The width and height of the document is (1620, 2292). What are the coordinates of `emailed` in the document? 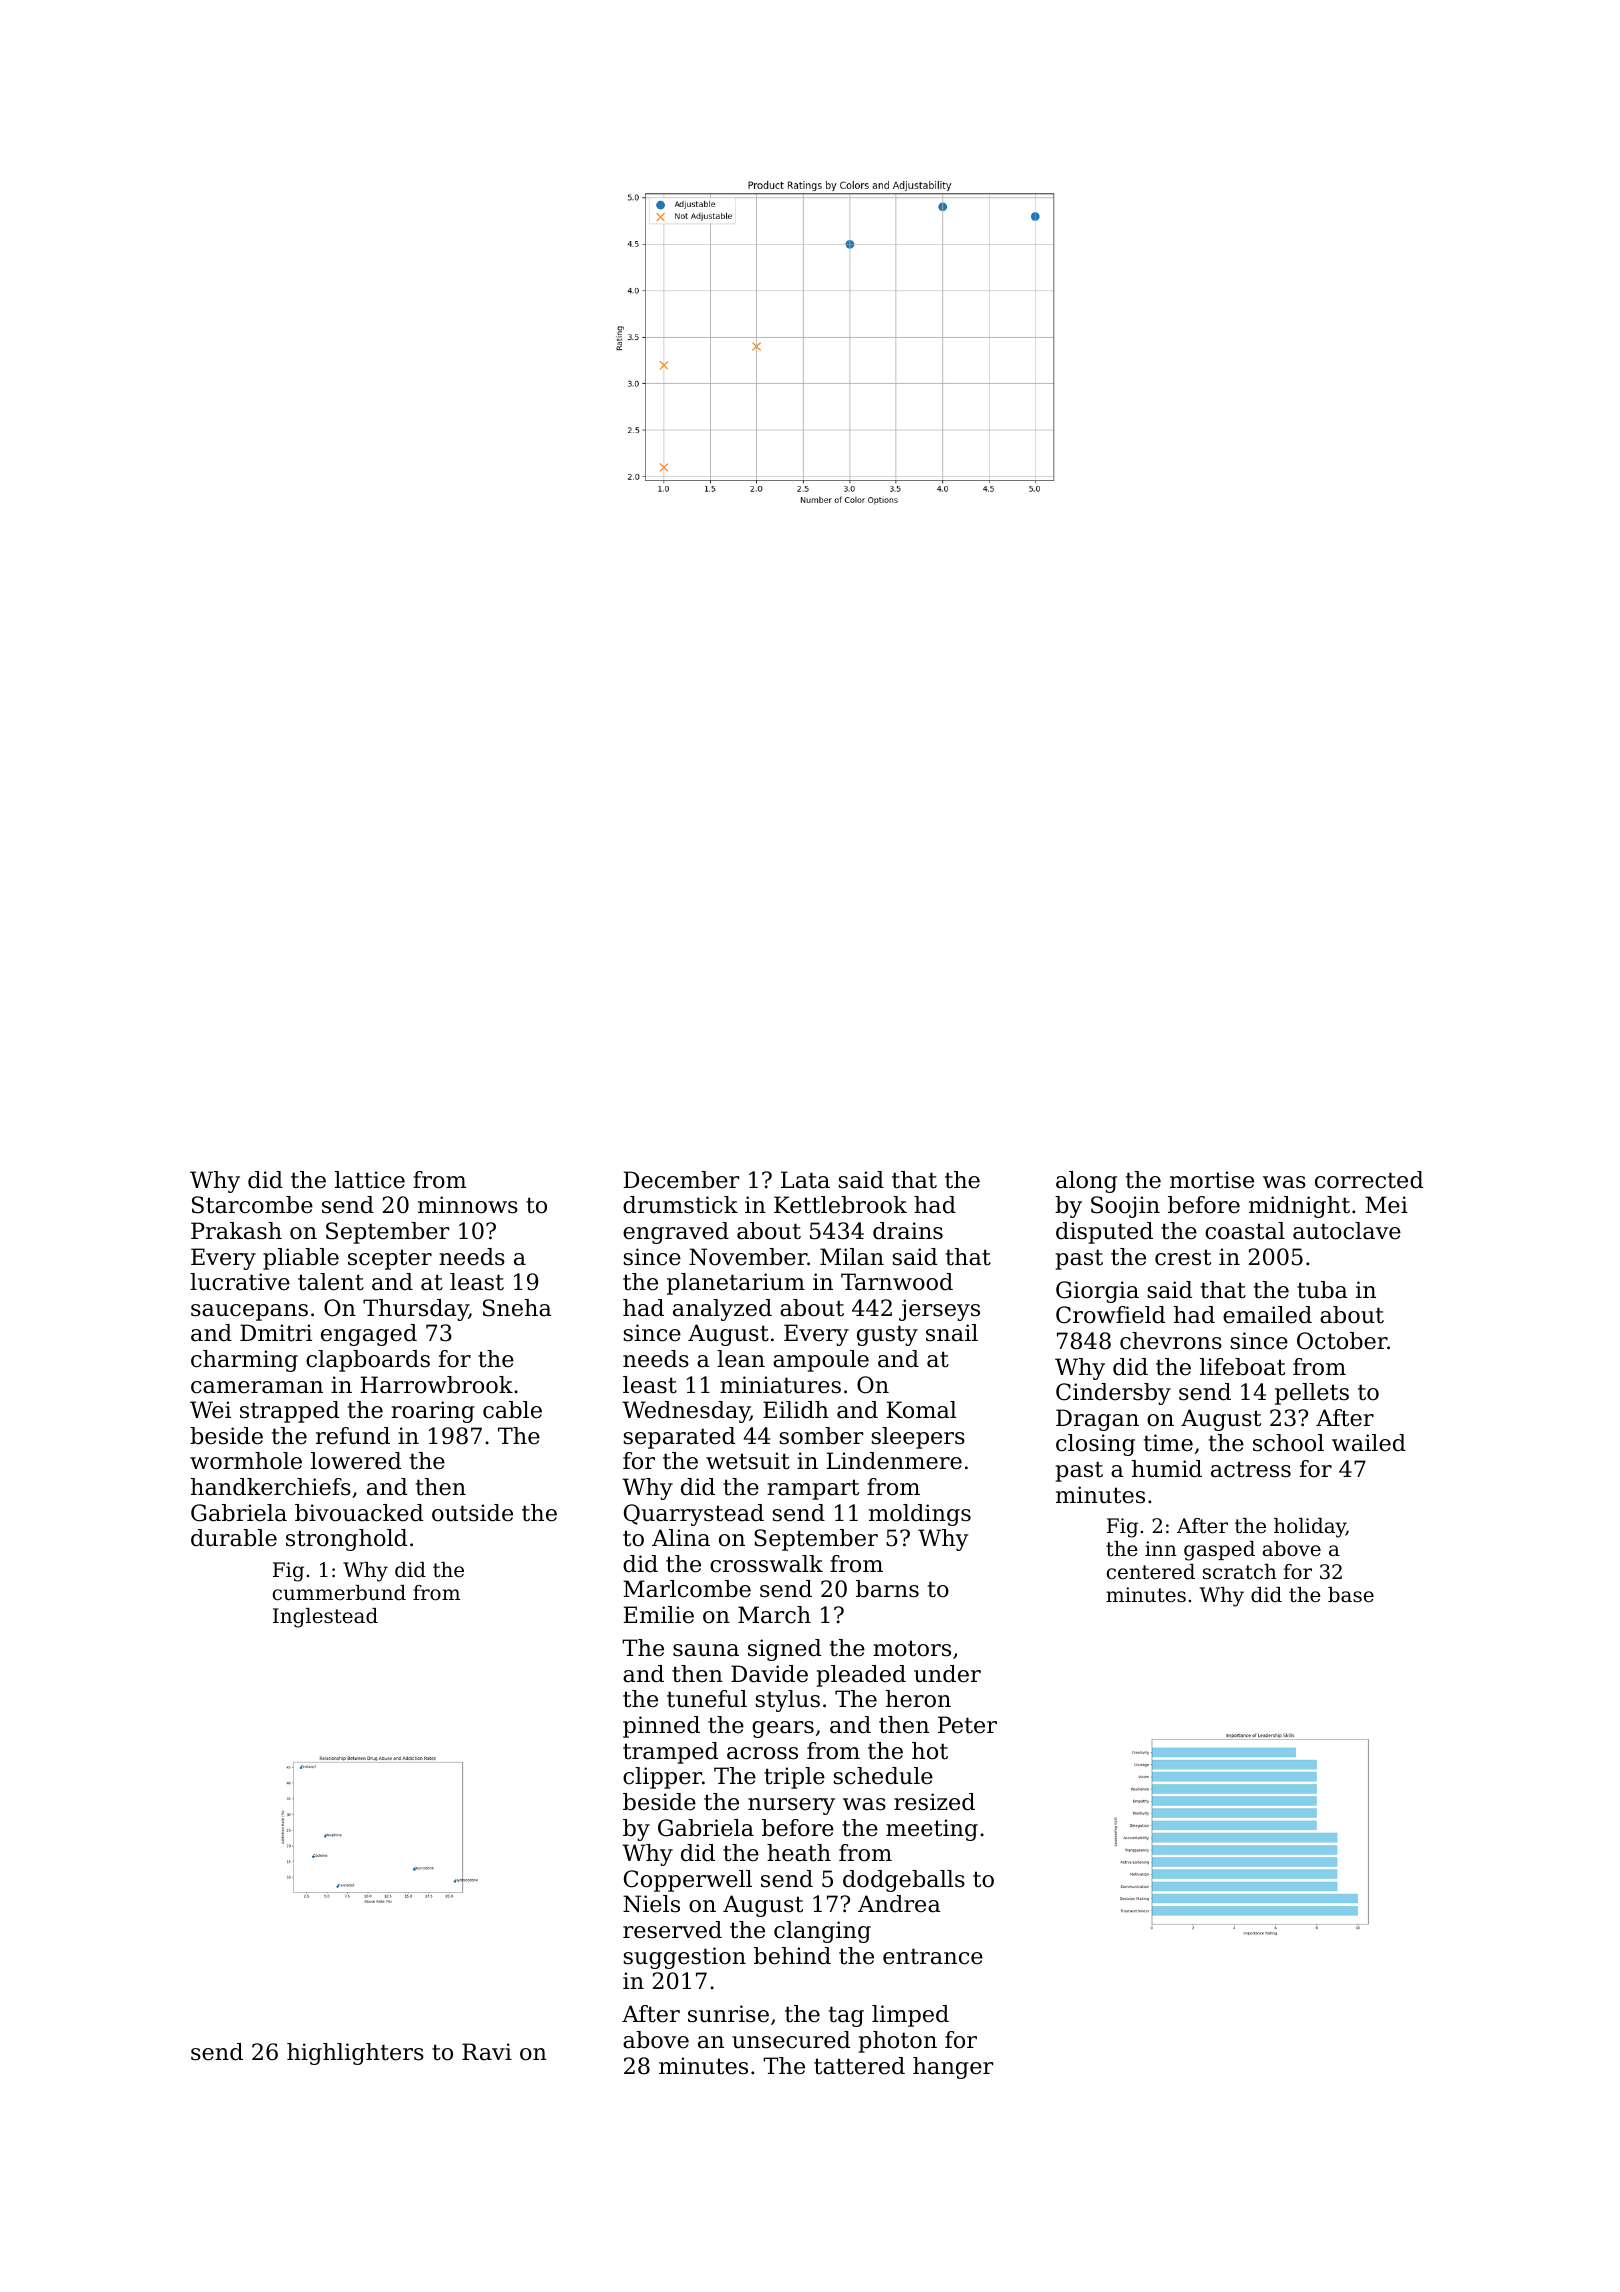 It's located at (1267, 1315).
